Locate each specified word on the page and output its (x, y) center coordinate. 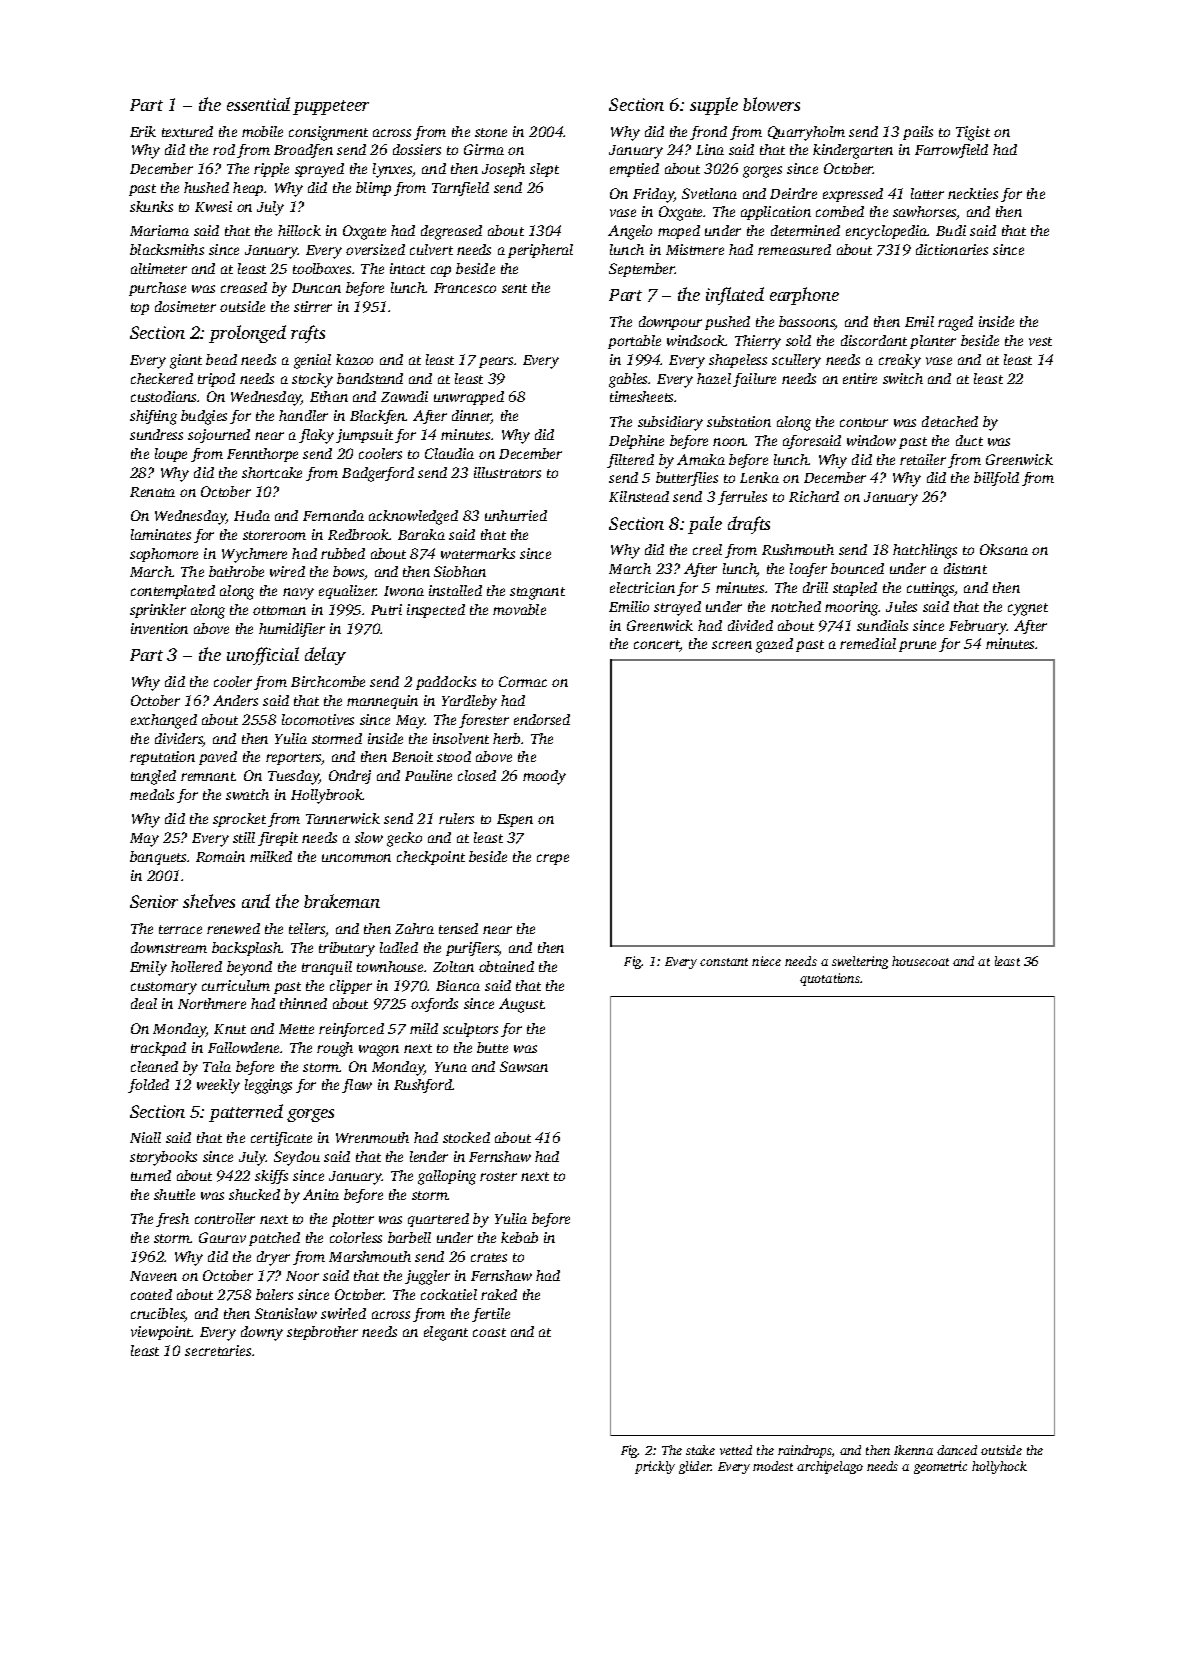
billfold (996, 479)
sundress (156, 434)
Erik (143, 131)
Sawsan (524, 1066)
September (642, 270)
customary (164, 988)
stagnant (537, 593)
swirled (343, 1313)
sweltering (860, 962)
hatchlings (925, 551)
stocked (466, 1137)
